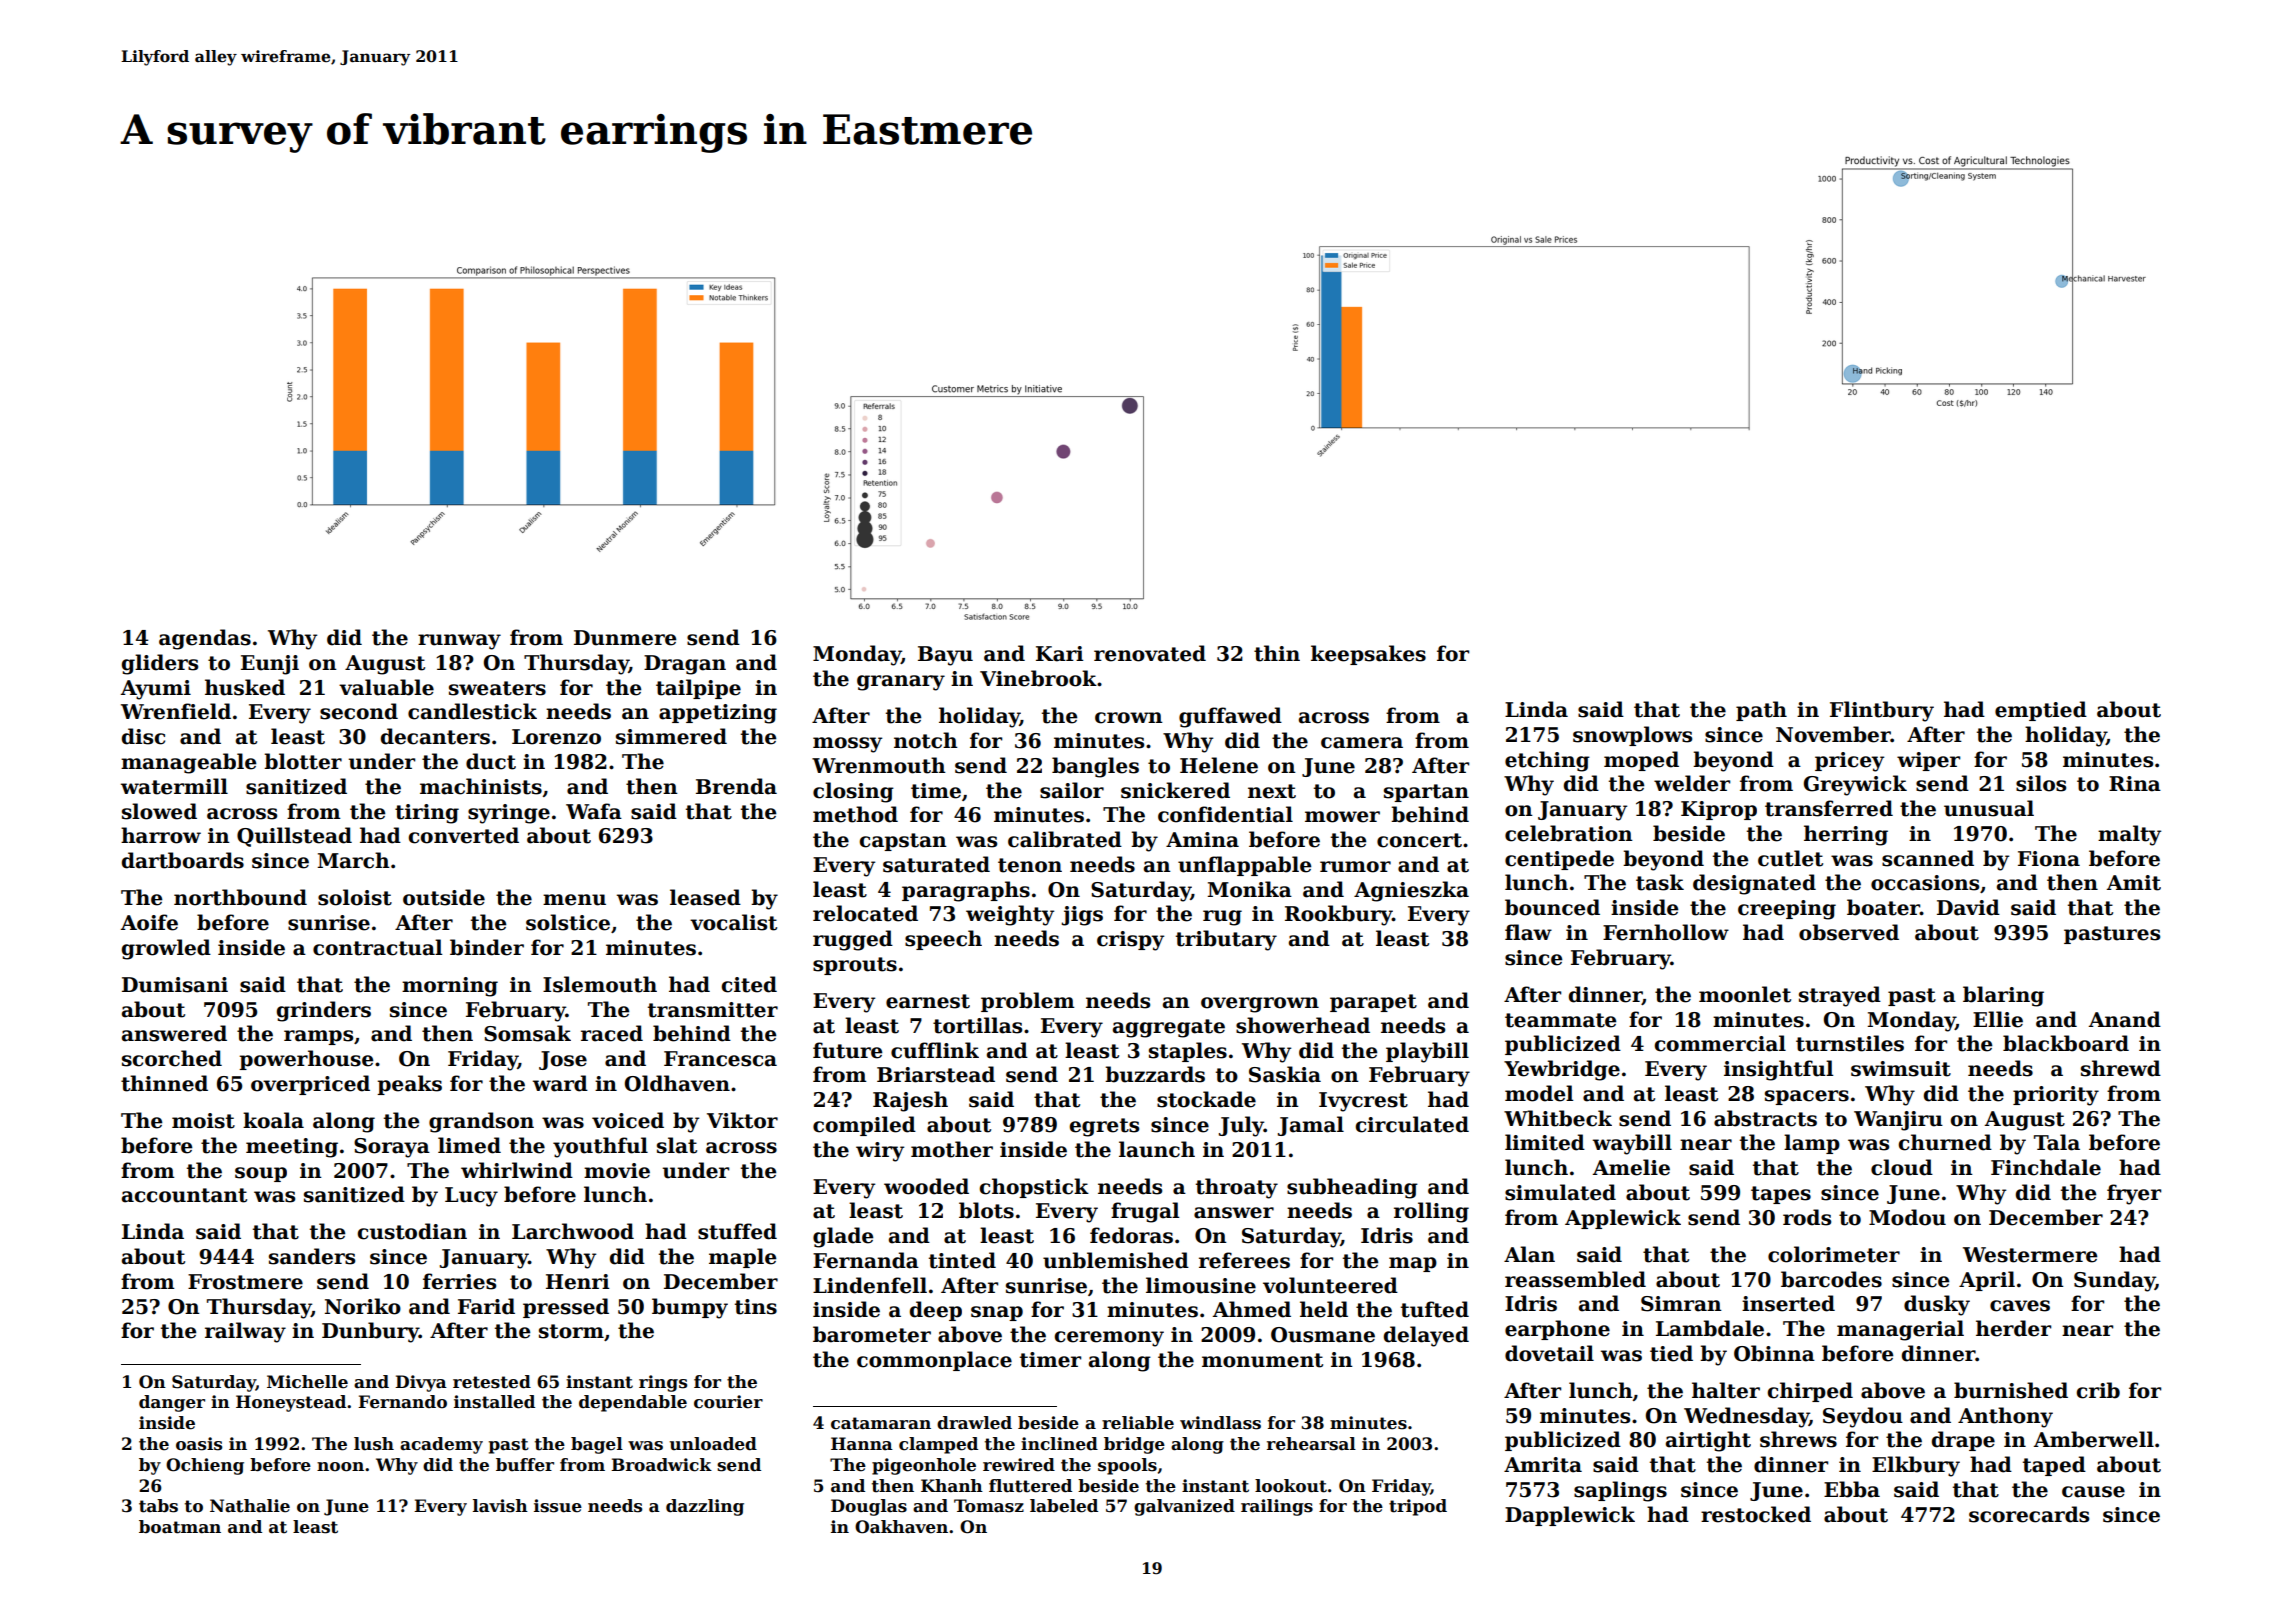 The height and width of the screenshot is (1614, 2282). What do you see at coordinates (180, 1527) in the screenshot?
I see `boatman` at bounding box center [180, 1527].
